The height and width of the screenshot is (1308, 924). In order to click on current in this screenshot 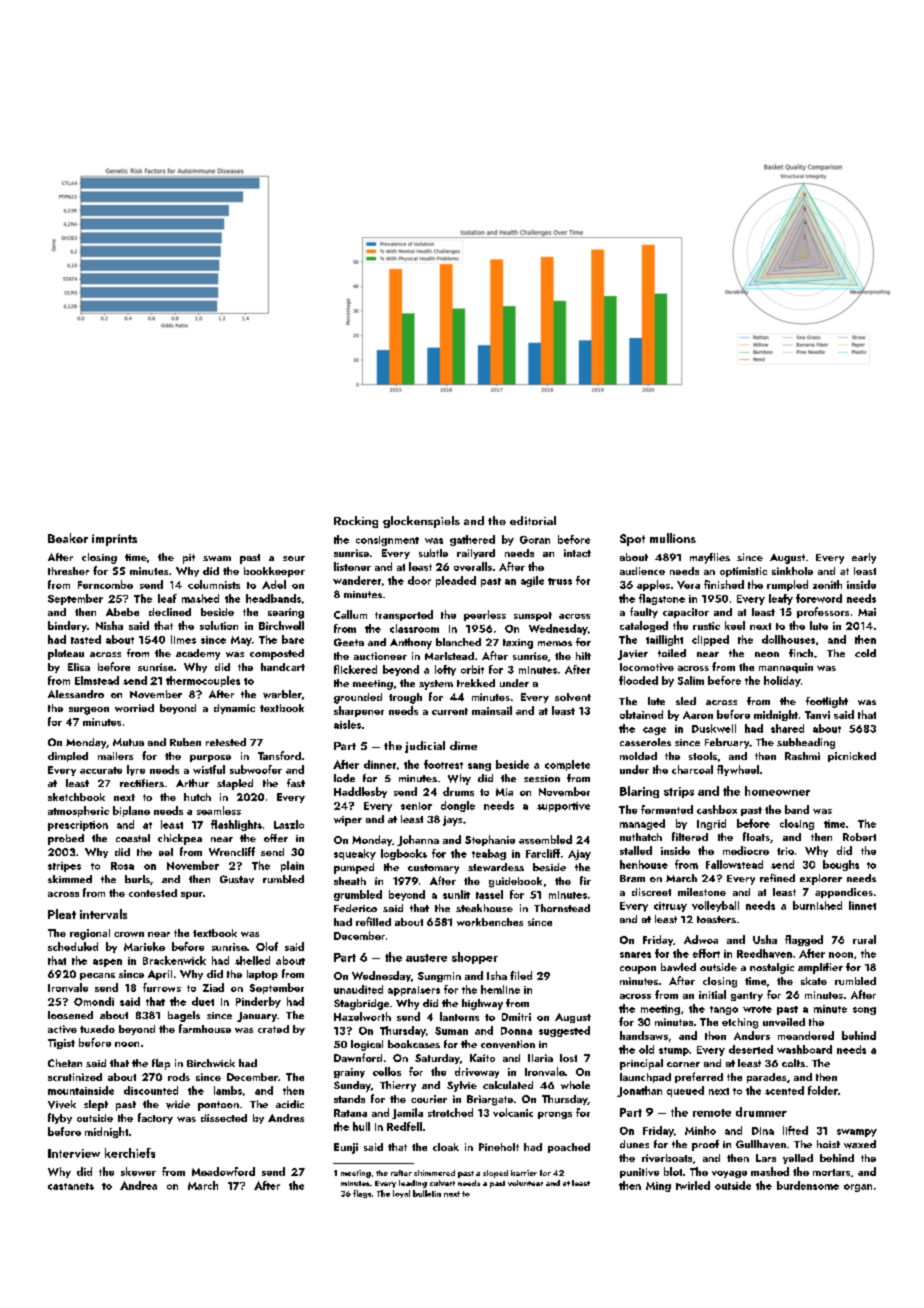, I will do `click(450, 711)`.
